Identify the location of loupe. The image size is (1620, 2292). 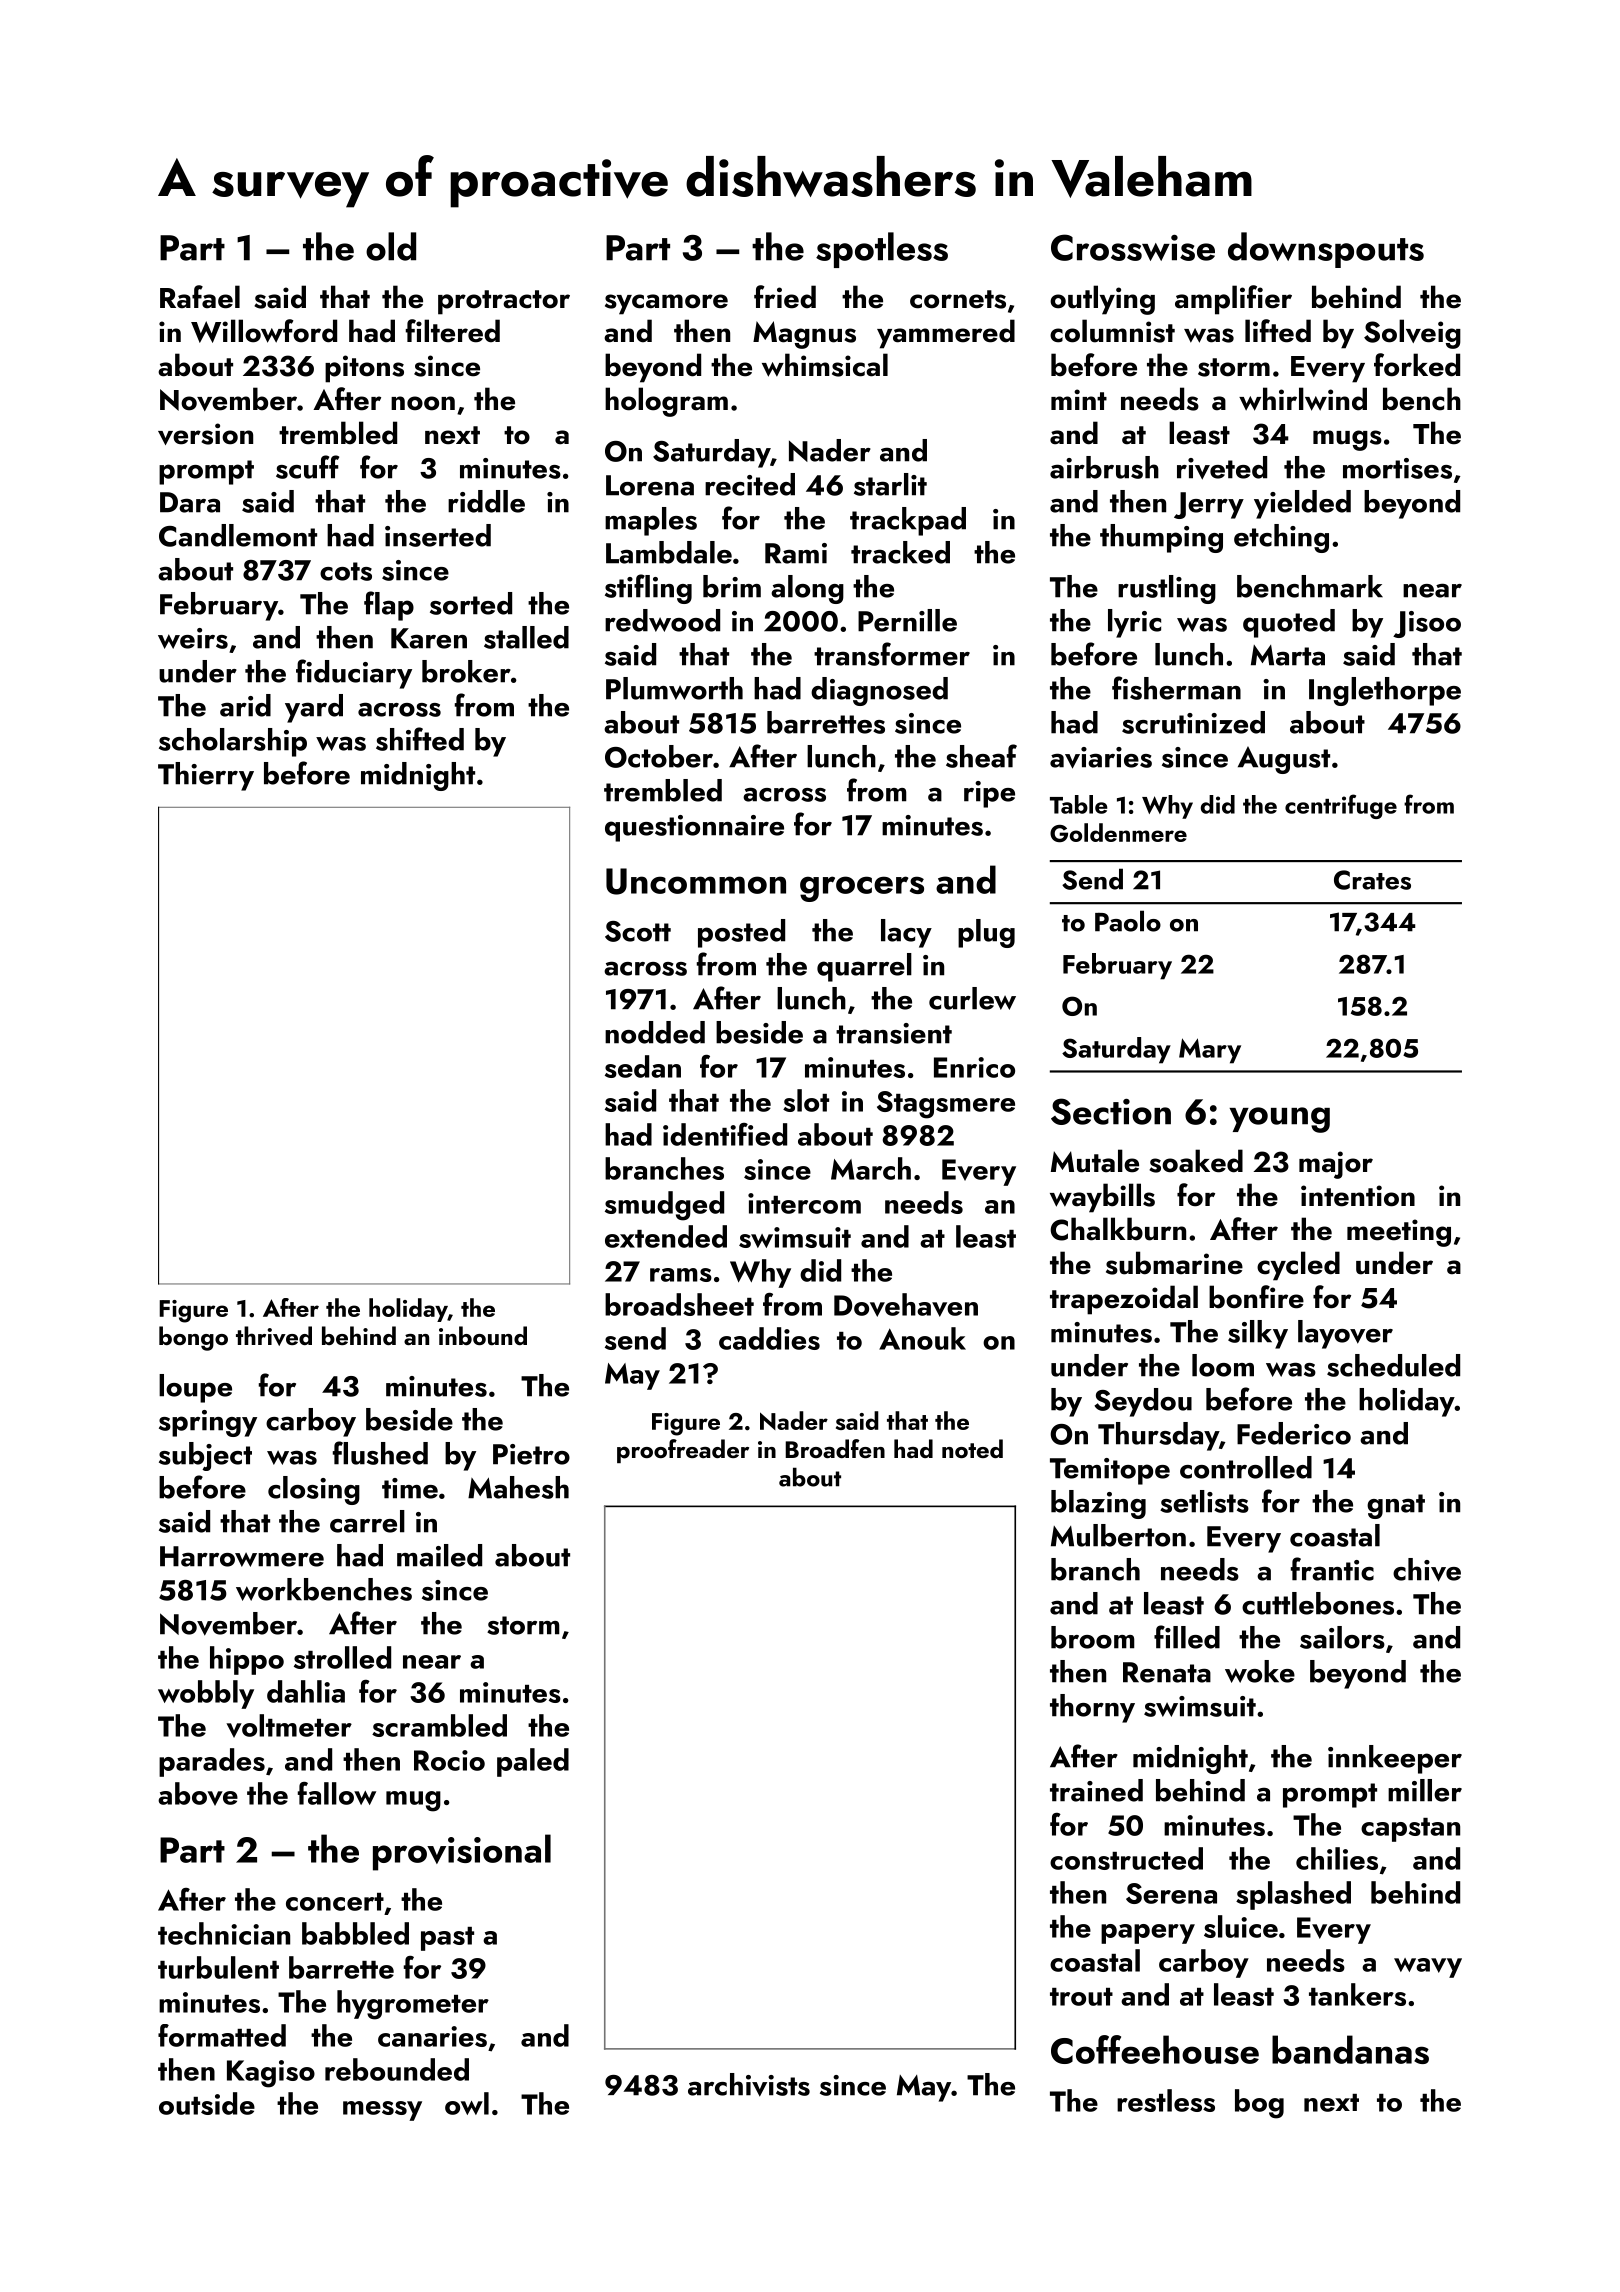
(195, 1388).
